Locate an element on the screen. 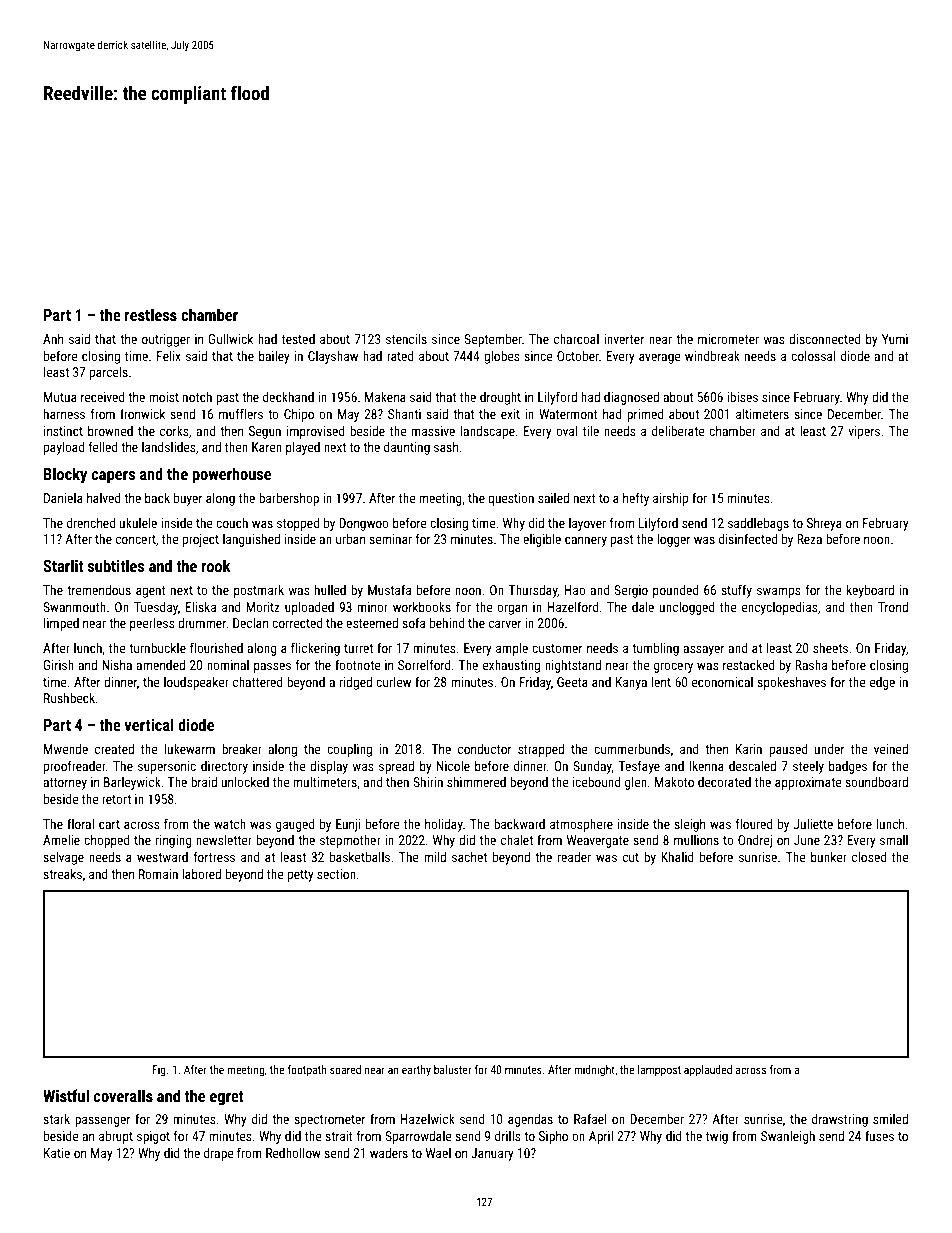 Image resolution: width=952 pixels, height=1233 pixels. unlocked is located at coordinates (245, 782).
